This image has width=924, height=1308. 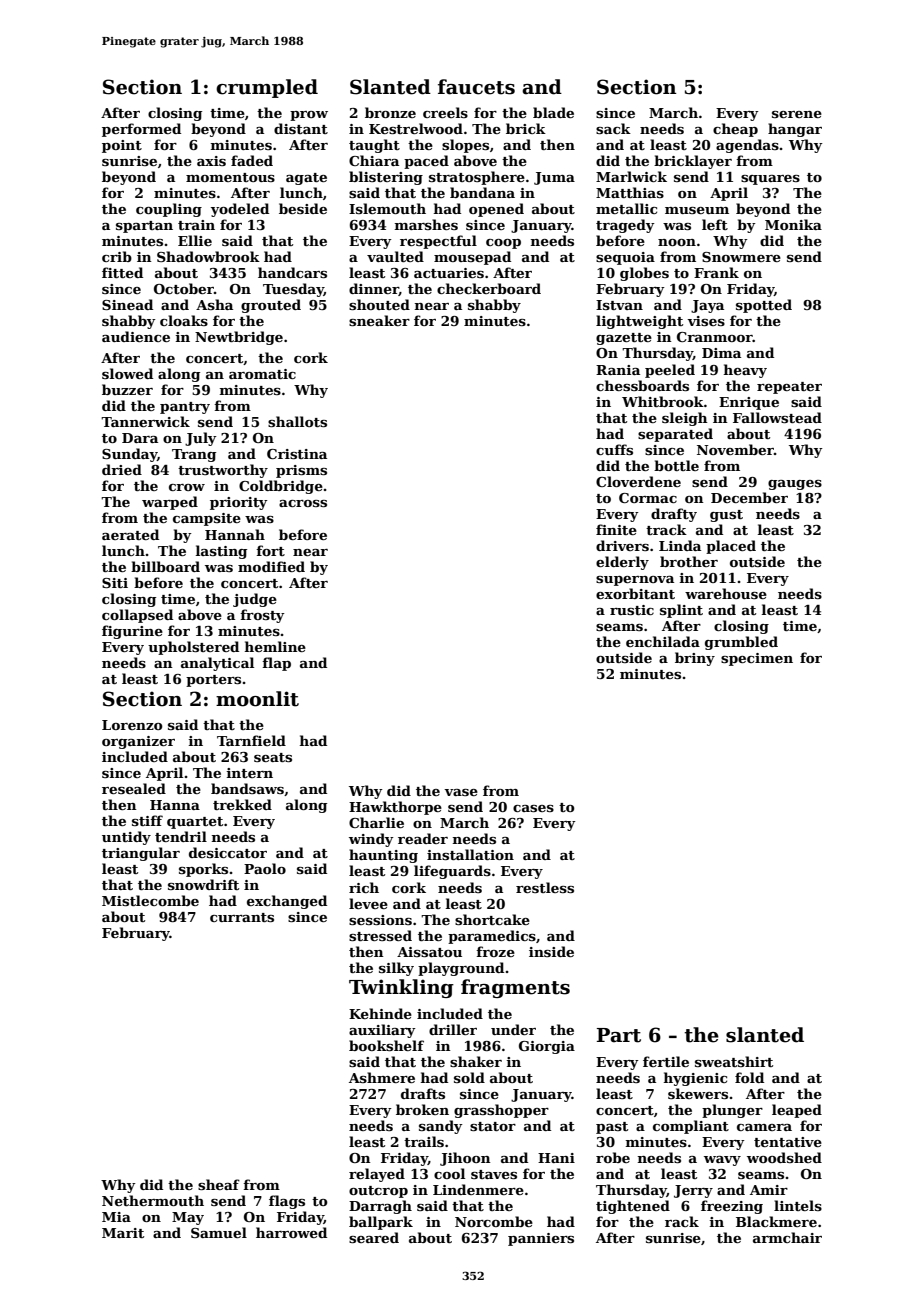 I want to click on seared, so click(x=374, y=1237).
